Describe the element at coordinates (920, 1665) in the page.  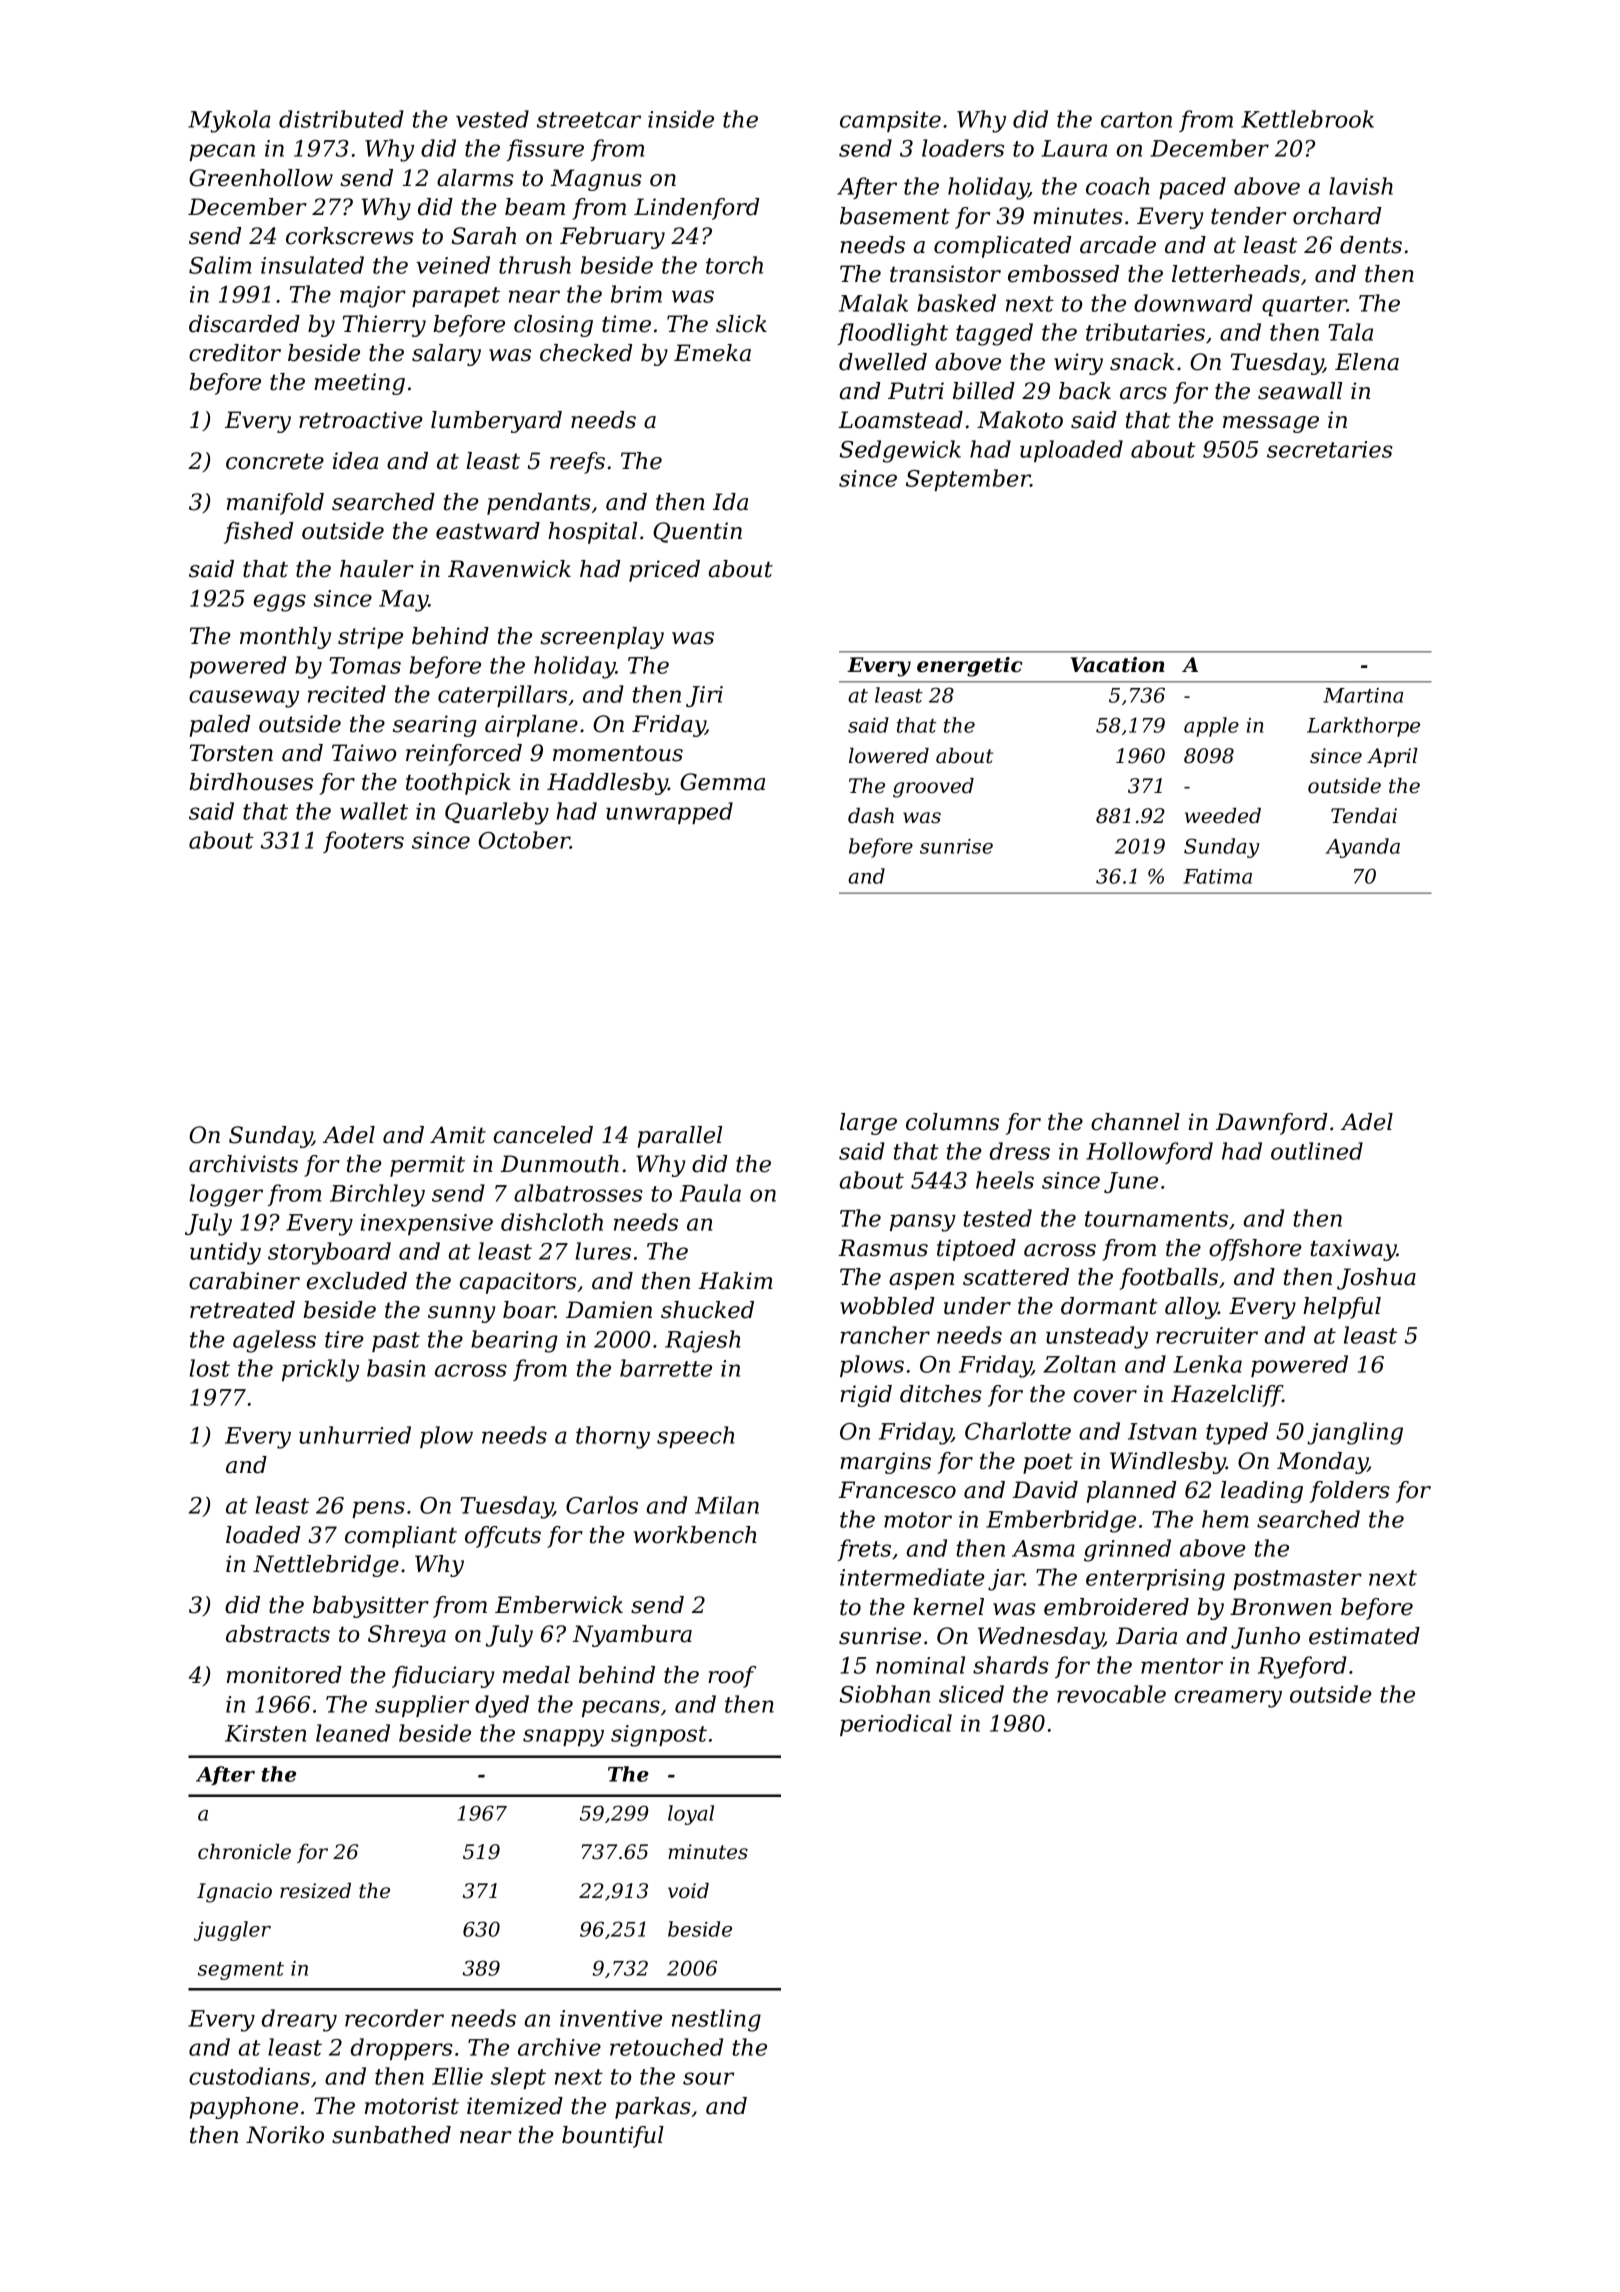
I see `nominal` at that location.
